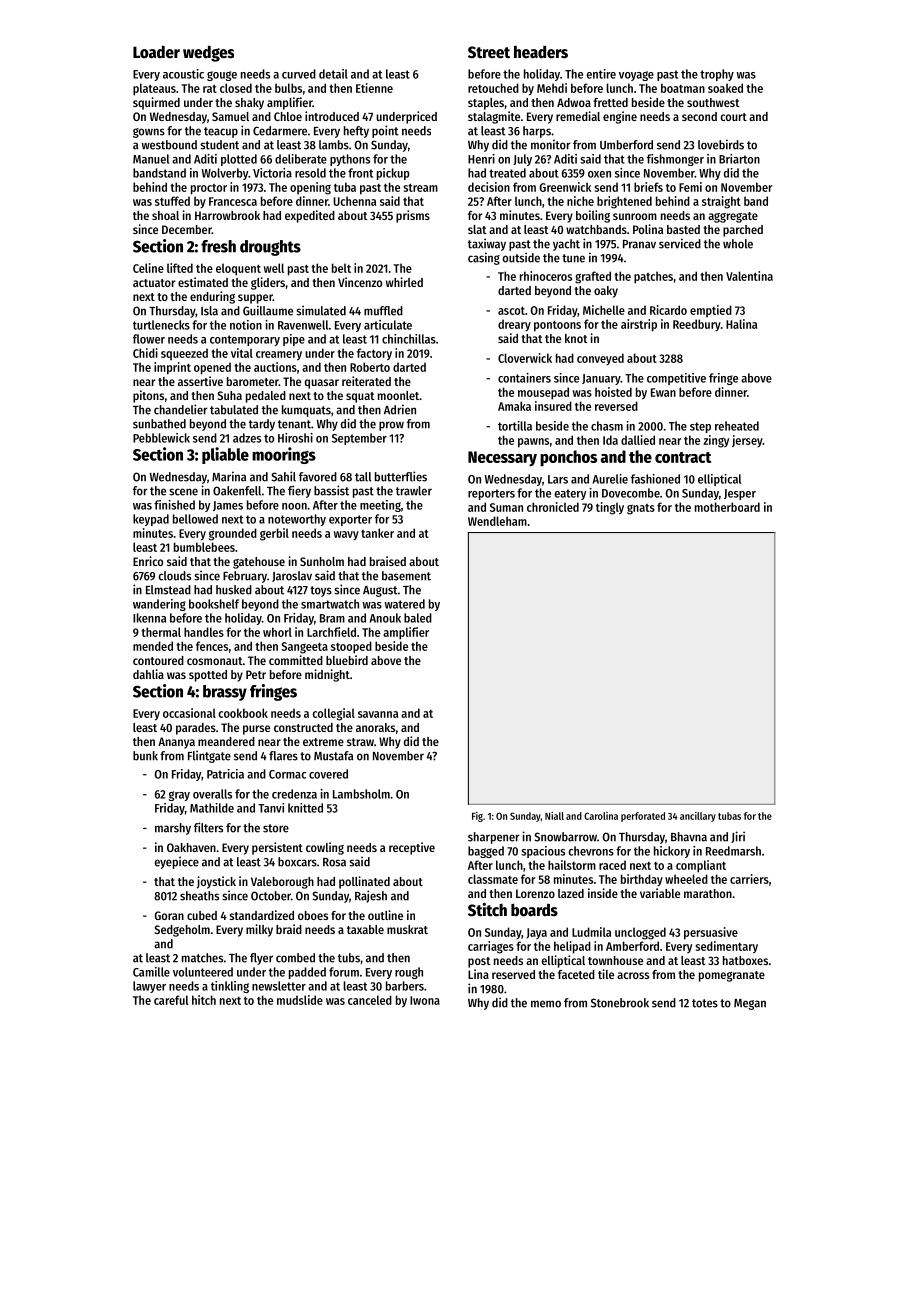 This screenshot has width=908, height=1316. I want to click on engine, so click(620, 117).
